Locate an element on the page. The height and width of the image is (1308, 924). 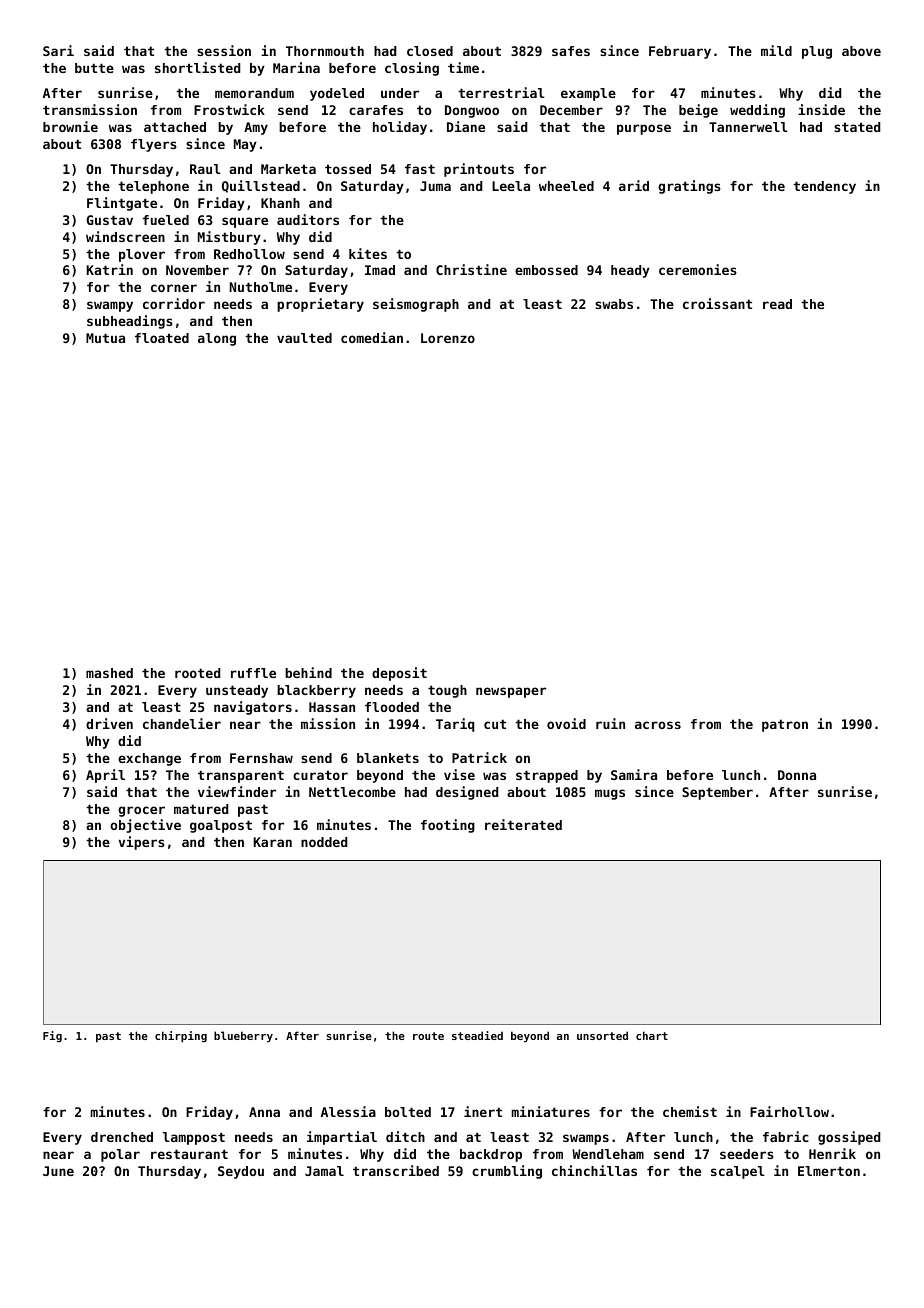
route is located at coordinates (428, 1036).
